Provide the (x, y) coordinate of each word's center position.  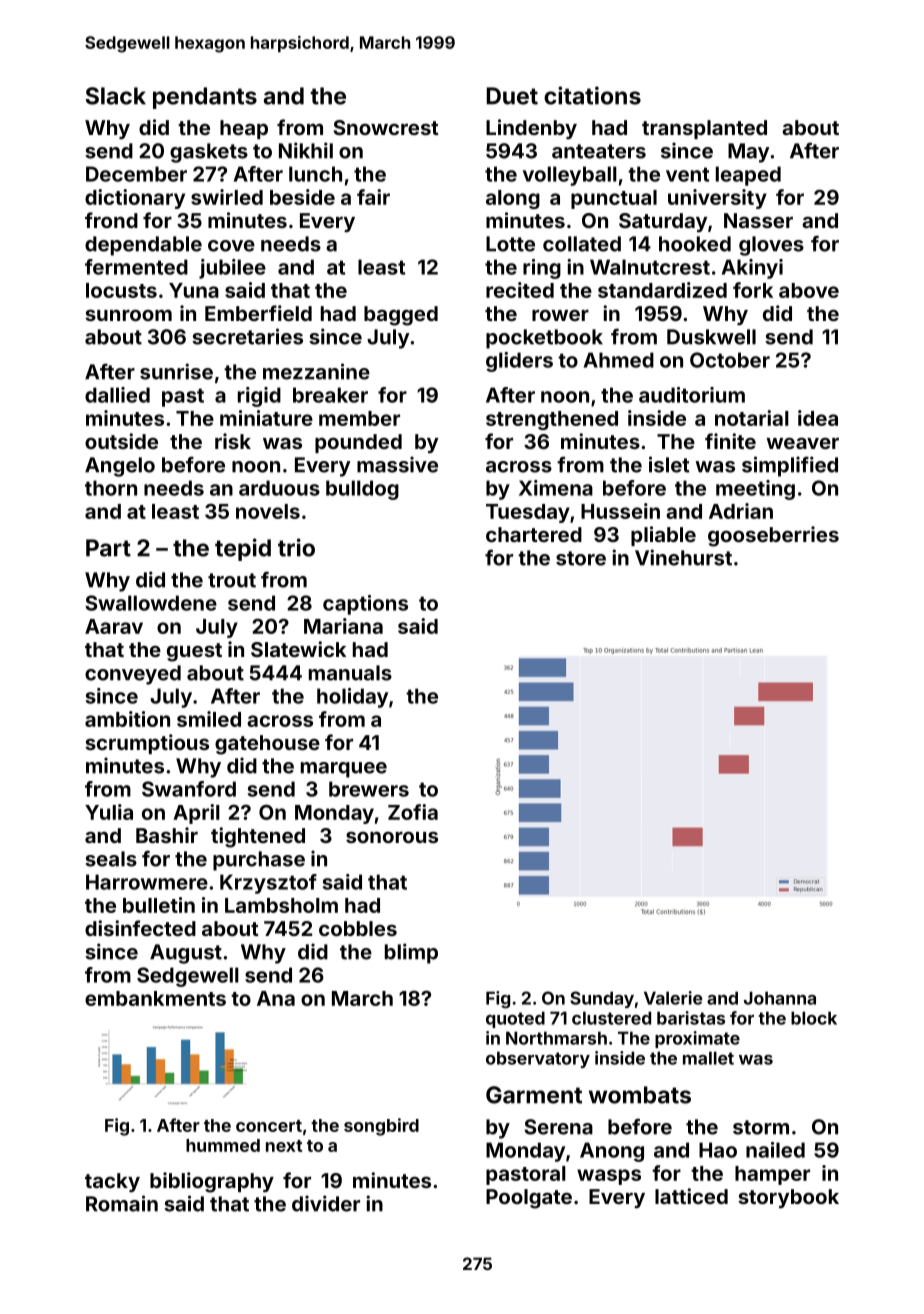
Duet (512, 96)
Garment (534, 1095)
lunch (315, 174)
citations (592, 95)
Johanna (780, 998)
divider (326, 1203)
